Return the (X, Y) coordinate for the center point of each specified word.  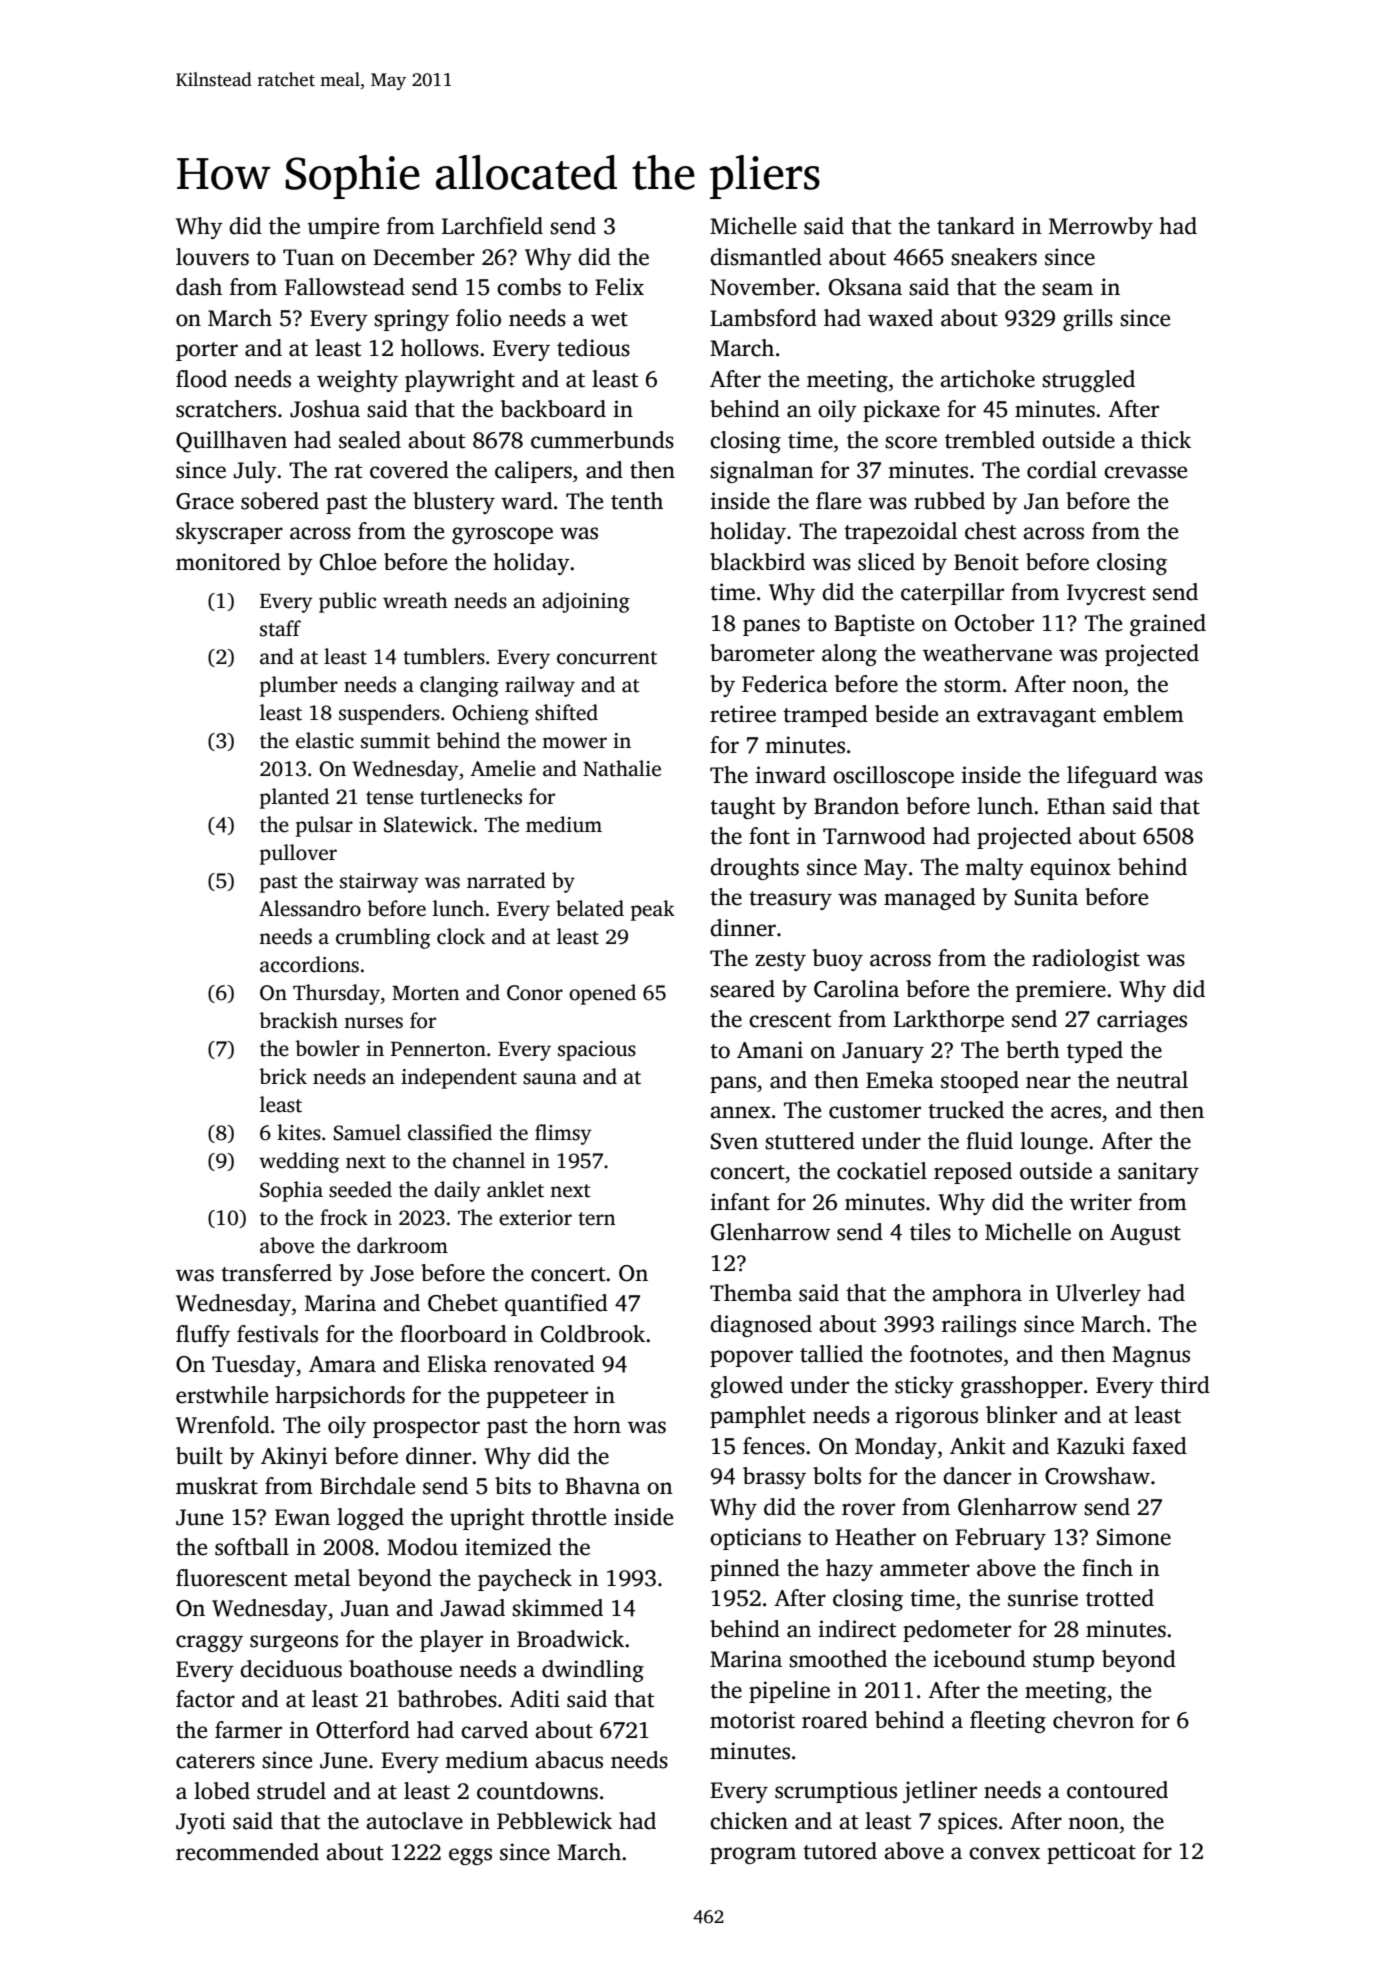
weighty (357, 381)
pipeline (789, 1692)
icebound (979, 1659)
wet (609, 319)
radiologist (1086, 960)
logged (370, 1519)
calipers (533, 472)
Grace (205, 501)
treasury (790, 900)
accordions (309, 964)
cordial (1062, 470)
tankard (976, 226)
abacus (569, 1760)
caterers (215, 1761)
